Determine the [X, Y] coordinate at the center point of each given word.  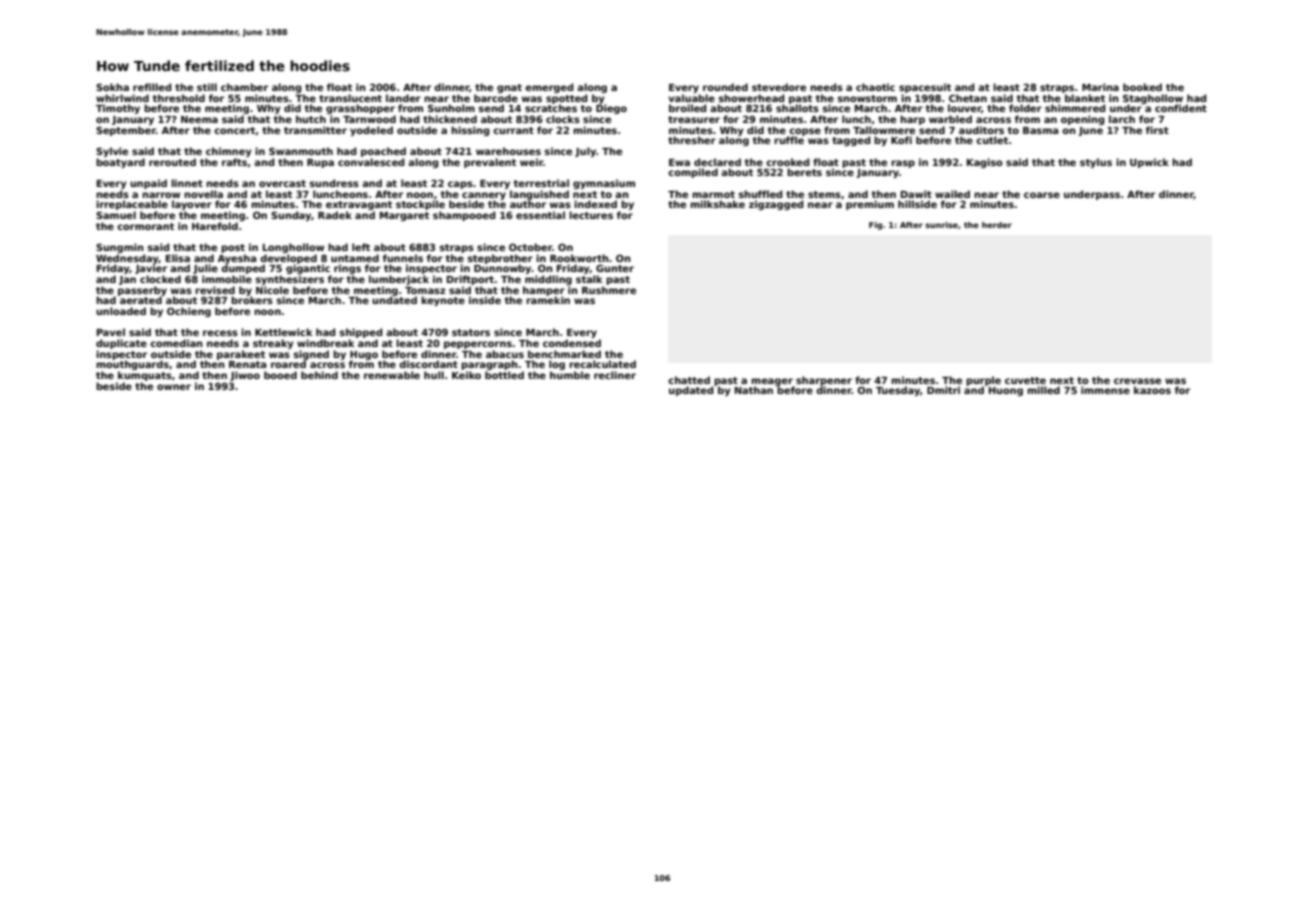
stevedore [779, 87]
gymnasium [604, 184]
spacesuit [925, 88]
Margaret [404, 216]
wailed [952, 194]
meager [772, 382]
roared [288, 364]
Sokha [112, 87]
